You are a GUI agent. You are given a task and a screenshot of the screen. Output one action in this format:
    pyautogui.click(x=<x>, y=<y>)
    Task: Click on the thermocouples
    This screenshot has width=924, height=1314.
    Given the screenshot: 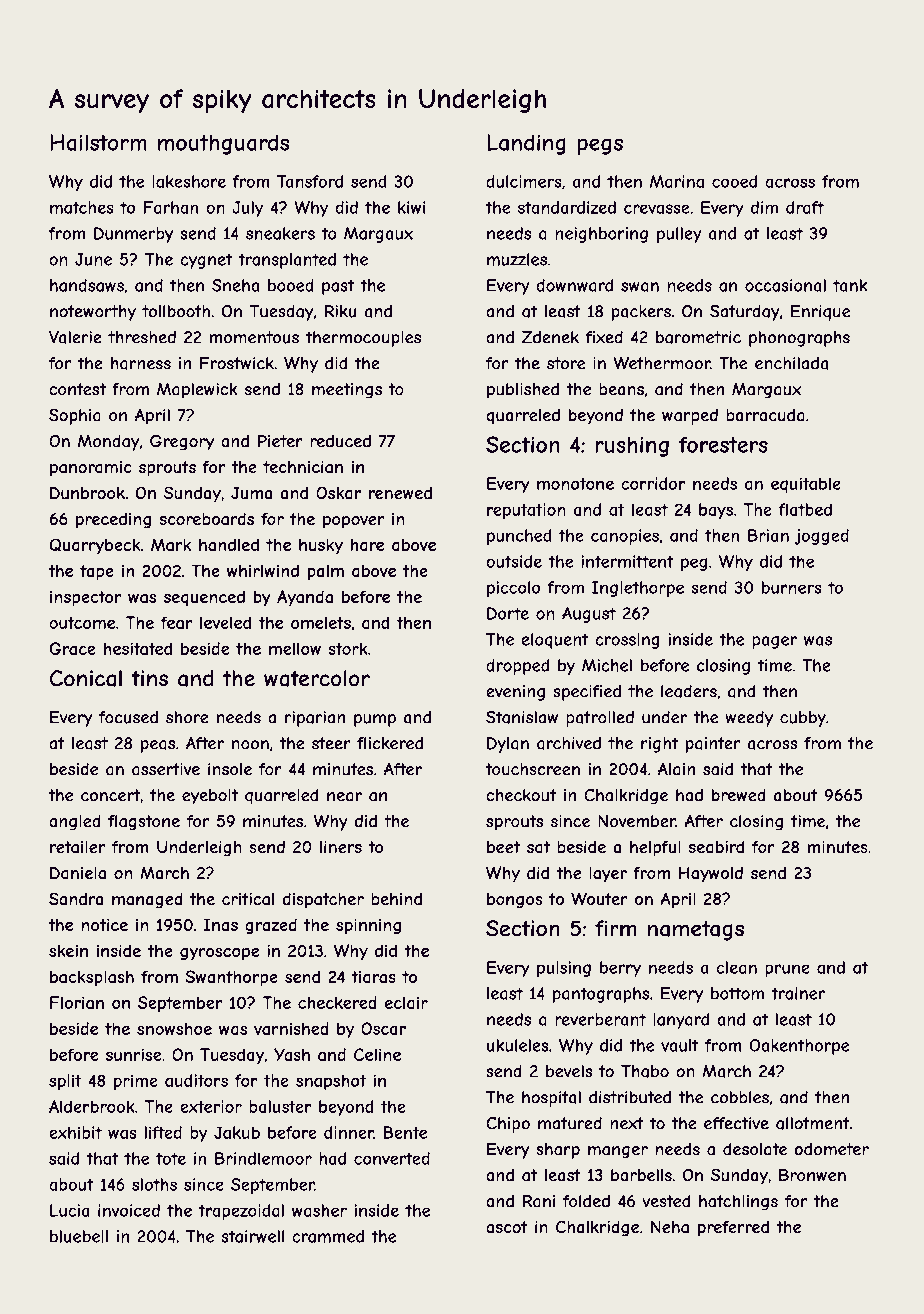 What is the action you would take?
    pyautogui.click(x=363, y=339)
